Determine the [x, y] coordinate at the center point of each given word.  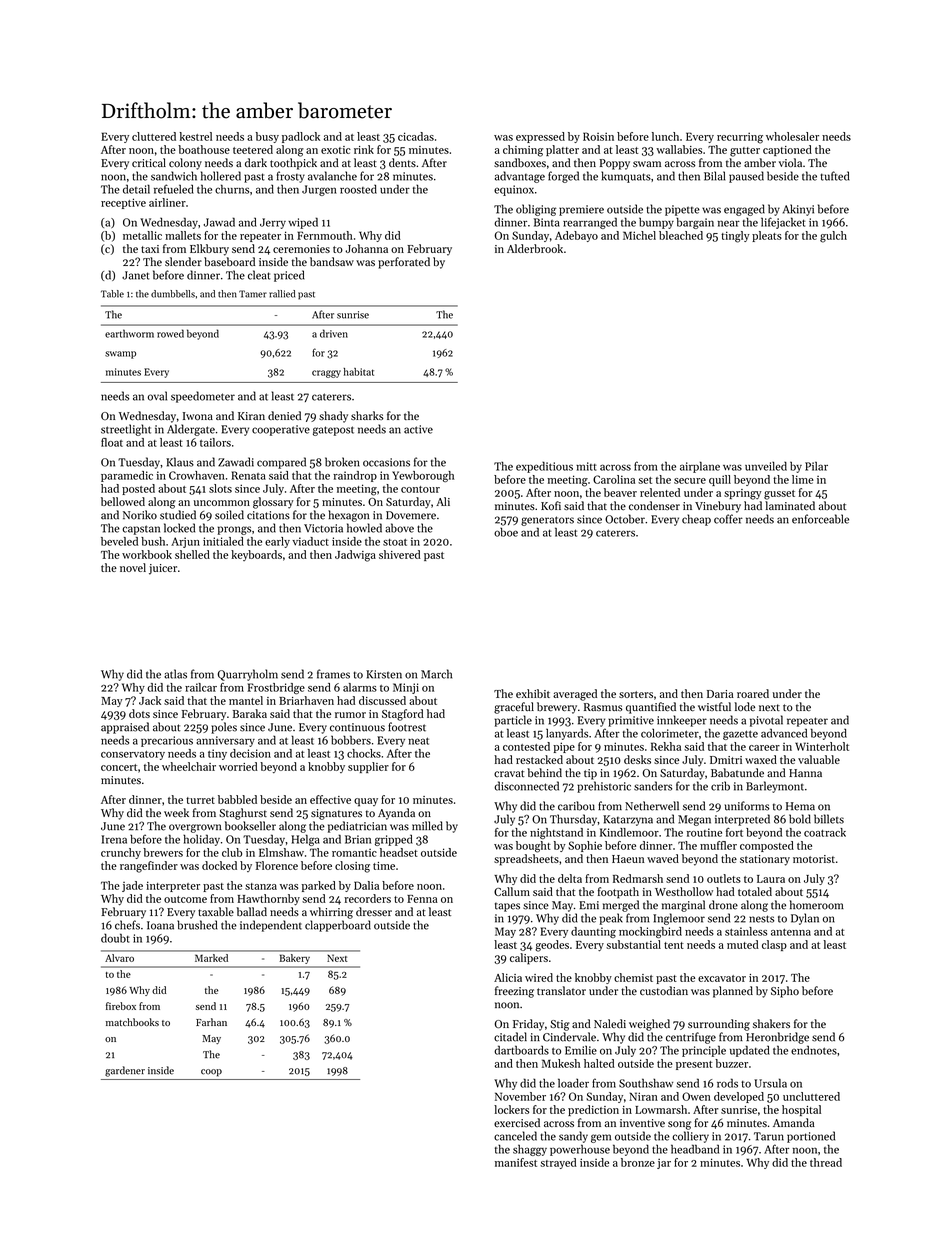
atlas [175, 674]
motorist [814, 859]
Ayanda [396, 814]
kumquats [626, 177]
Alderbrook [535, 248]
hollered [221, 176]
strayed [558, 1163]
